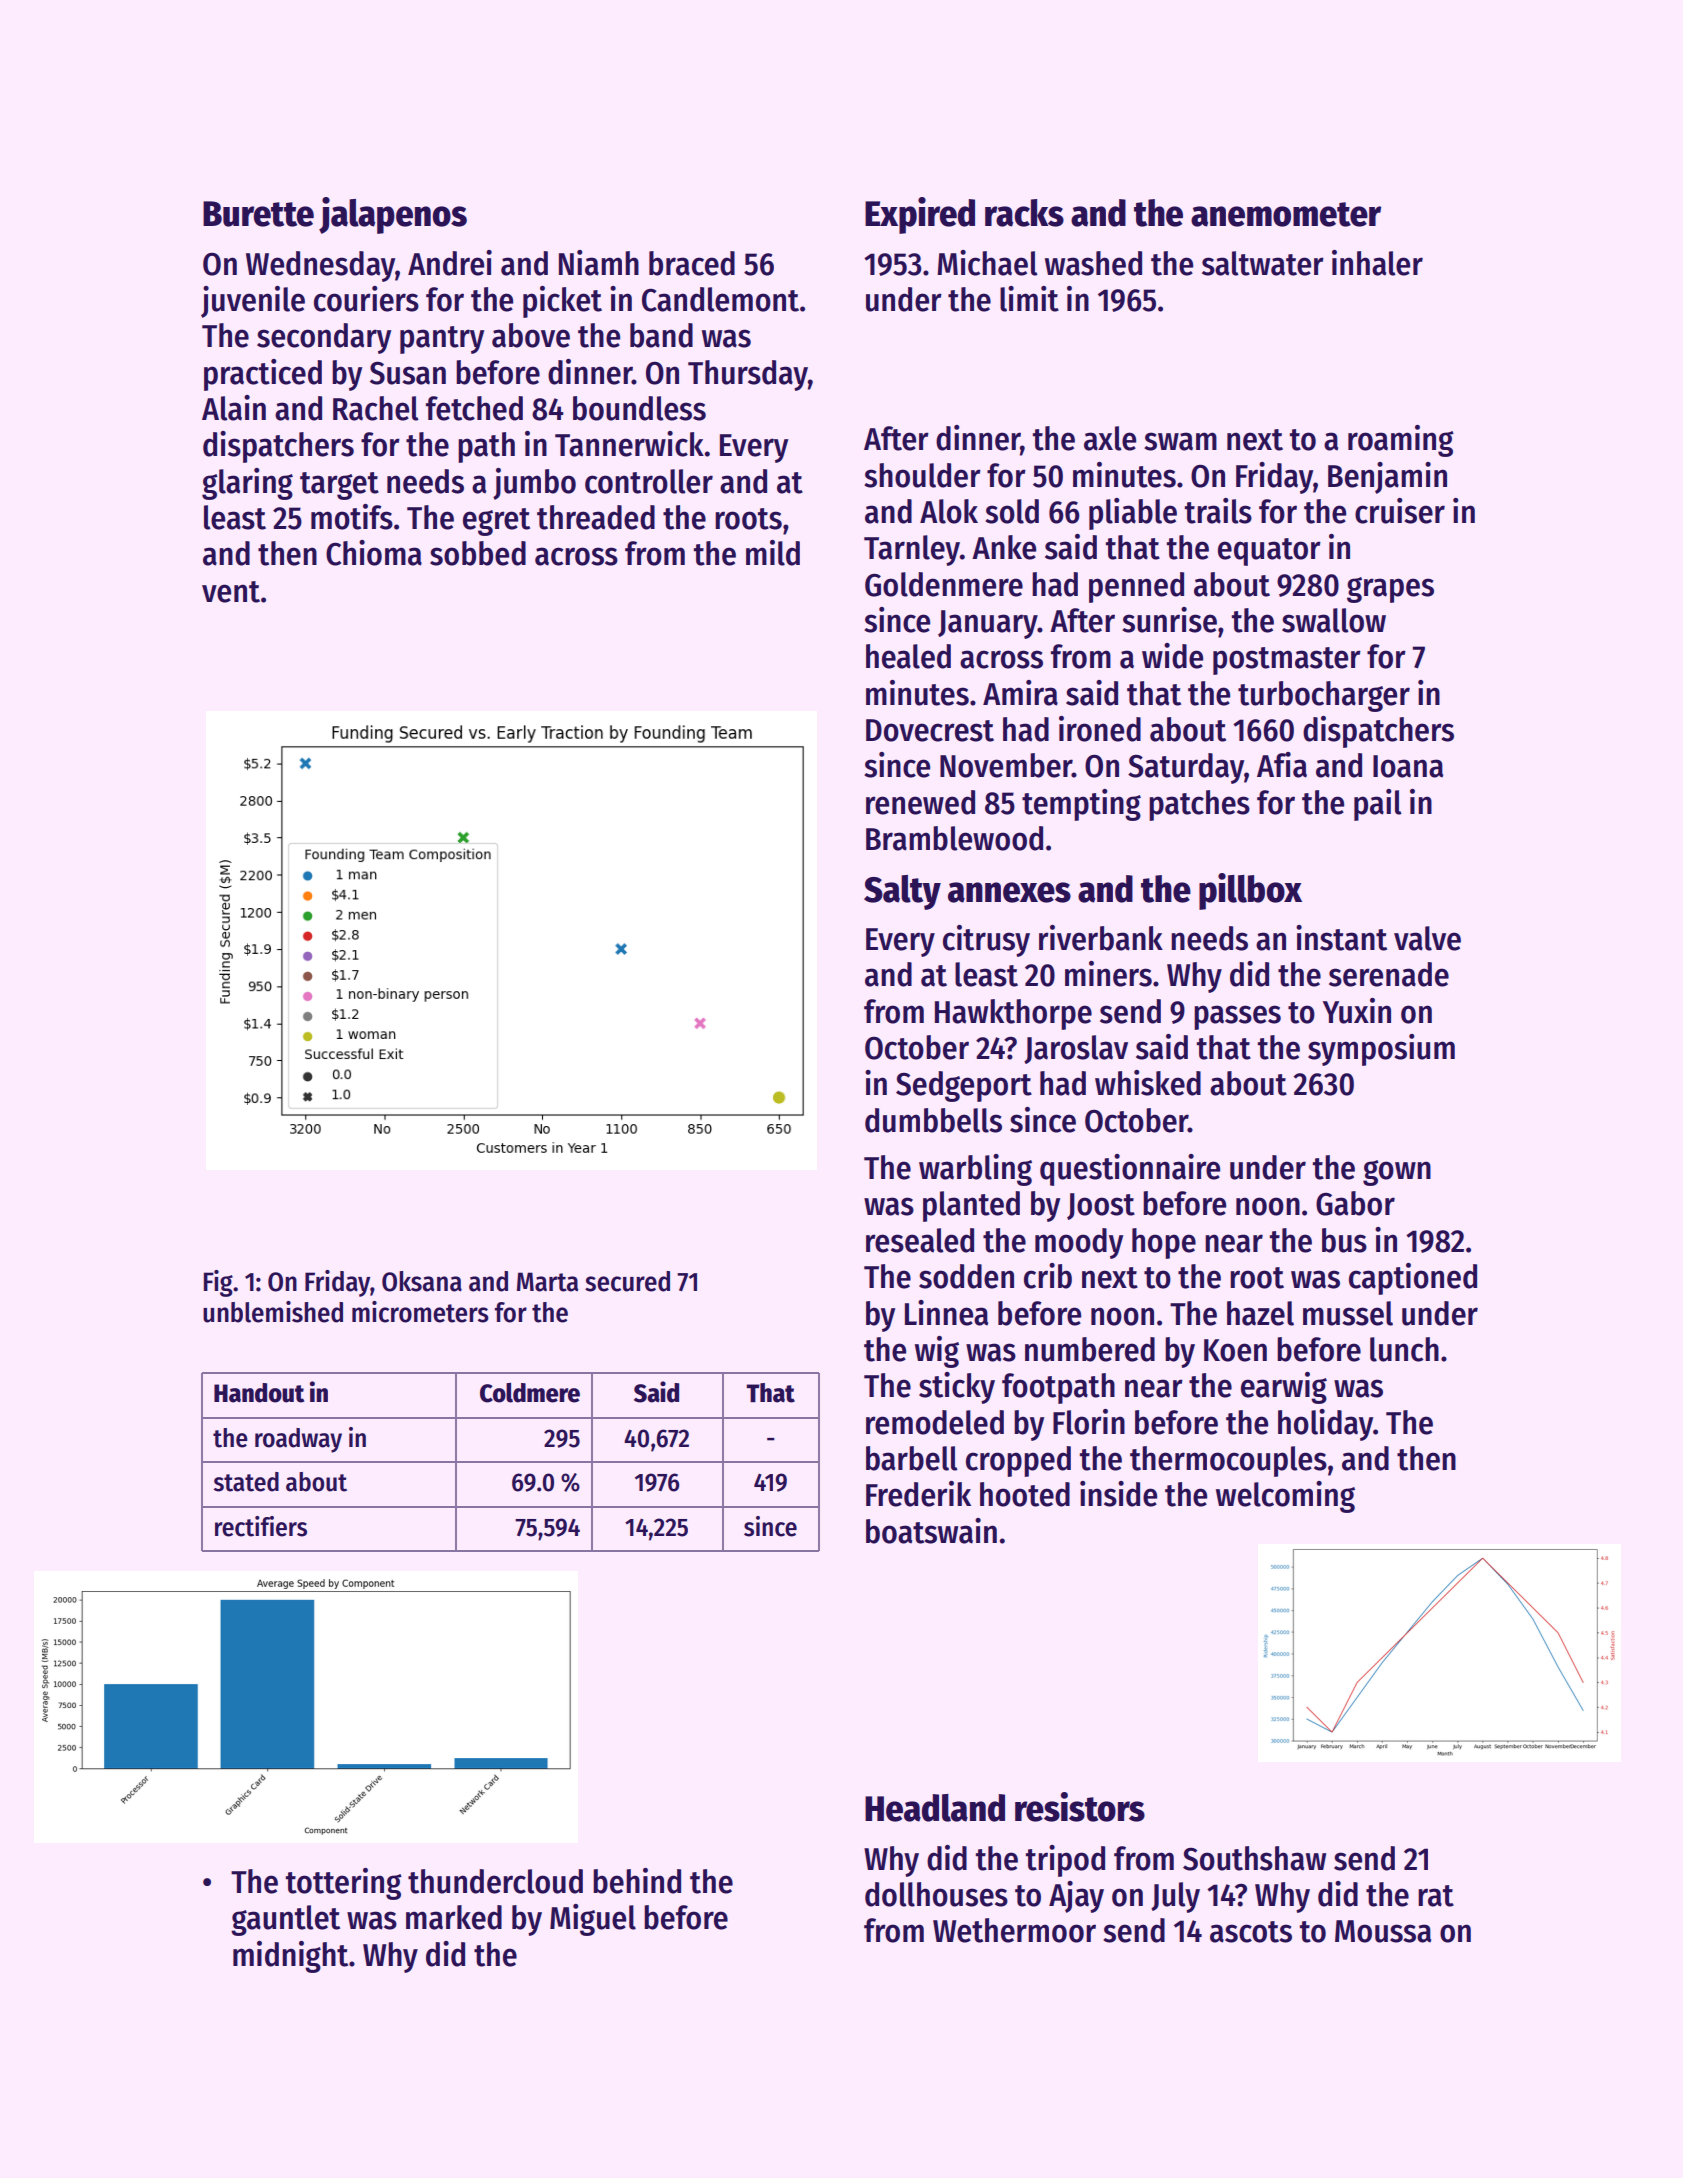  I want to click on anemometer, so click(1286, 214).
